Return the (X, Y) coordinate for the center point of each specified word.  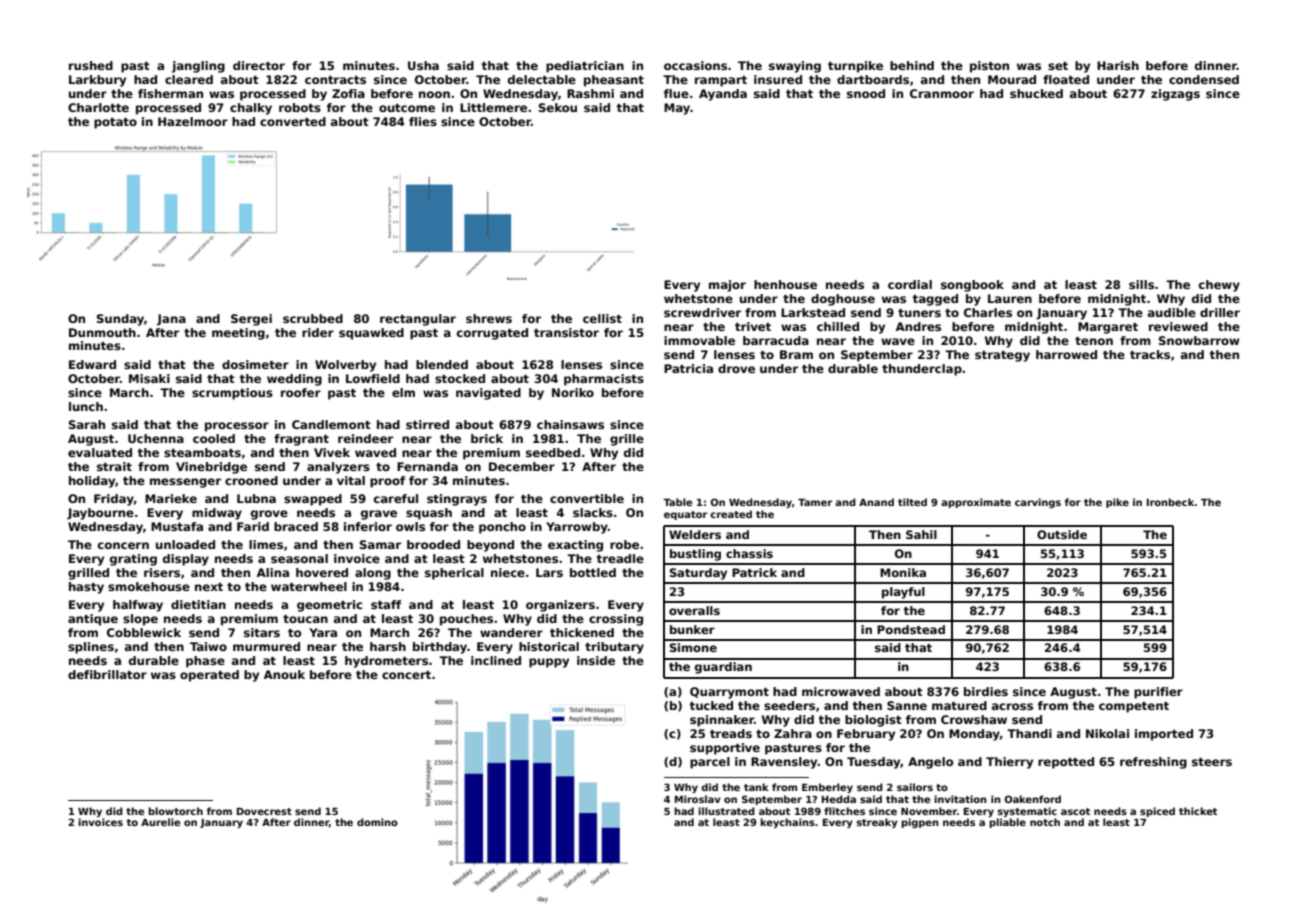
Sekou (558, 107)
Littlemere (493, 107)
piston (989, 67)
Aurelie (160, 822)
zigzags (1175, 95)
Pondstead (911, 629)
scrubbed (313, 318)
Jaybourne (100, 514)
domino (377, 822)
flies (423, 121)
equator (685, 515)
